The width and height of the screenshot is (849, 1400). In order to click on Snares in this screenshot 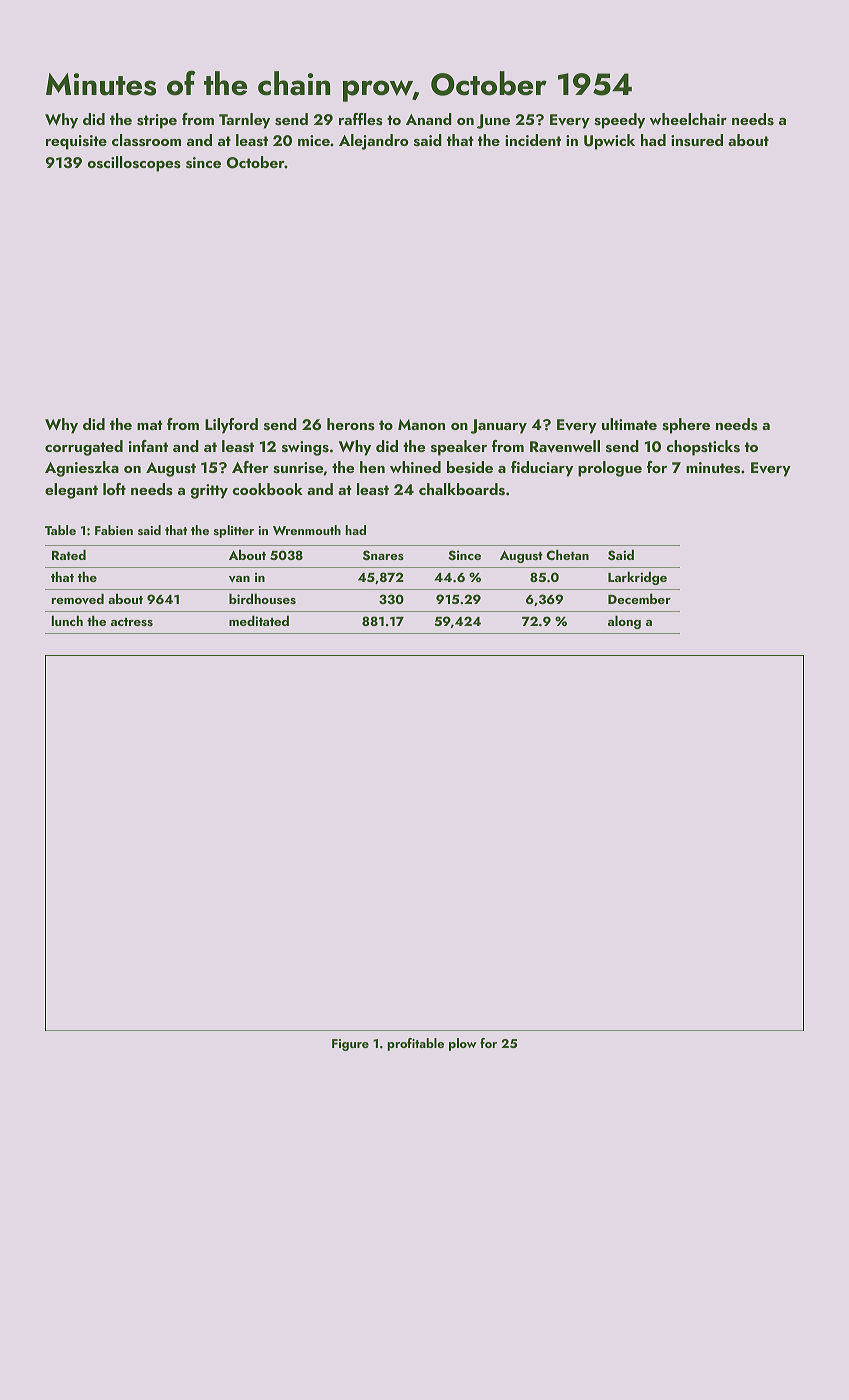, I will do `click(383, 555)`.
